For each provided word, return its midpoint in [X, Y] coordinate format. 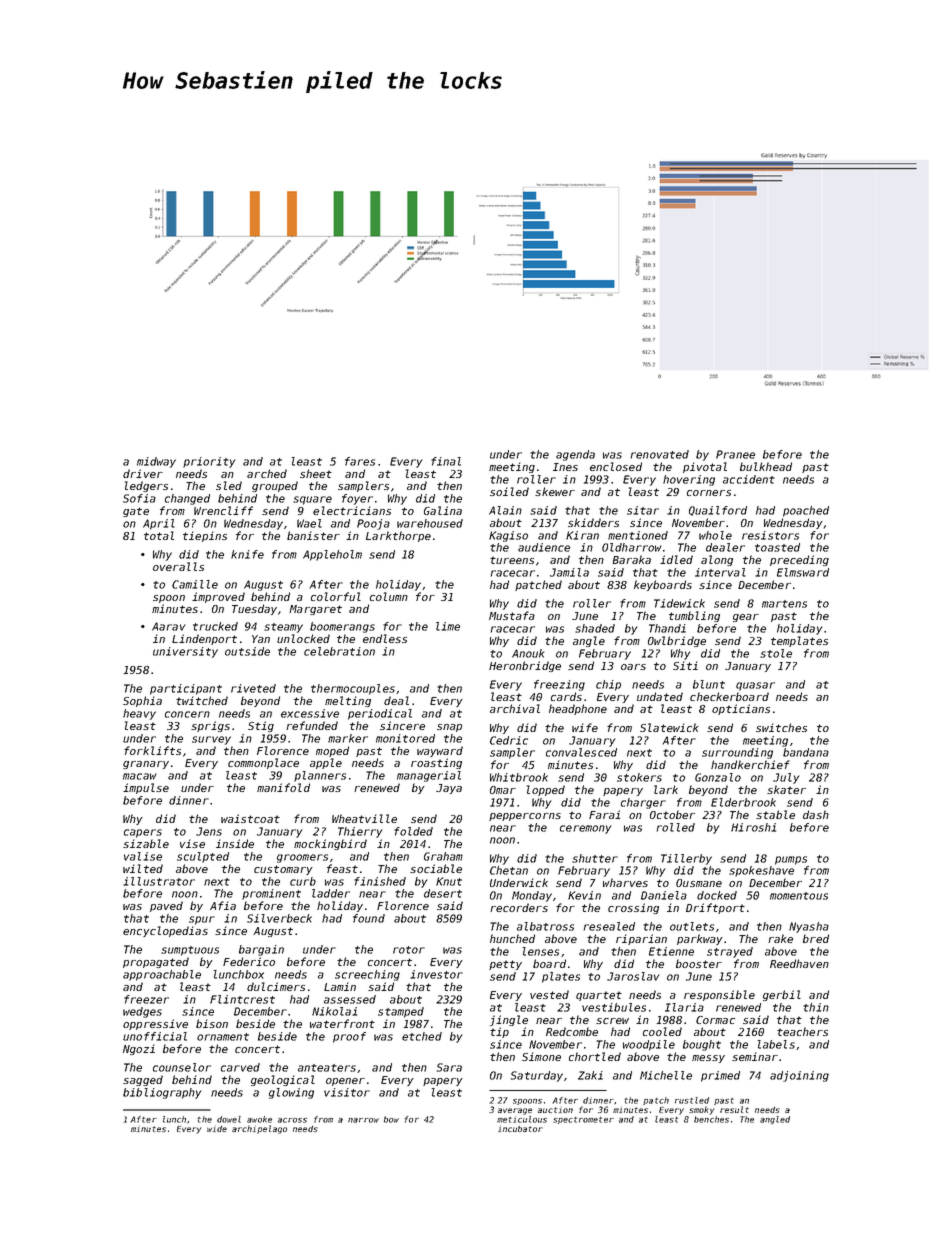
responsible [719, 995]
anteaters [327, 1068]
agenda [575, 455]
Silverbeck [279, 918]
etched [422, 1036]
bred [816, 938]
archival [515, 708]
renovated [659, 454]
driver [143, 473]
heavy [139, 714]
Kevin [584, 895]
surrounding [737, 753]
